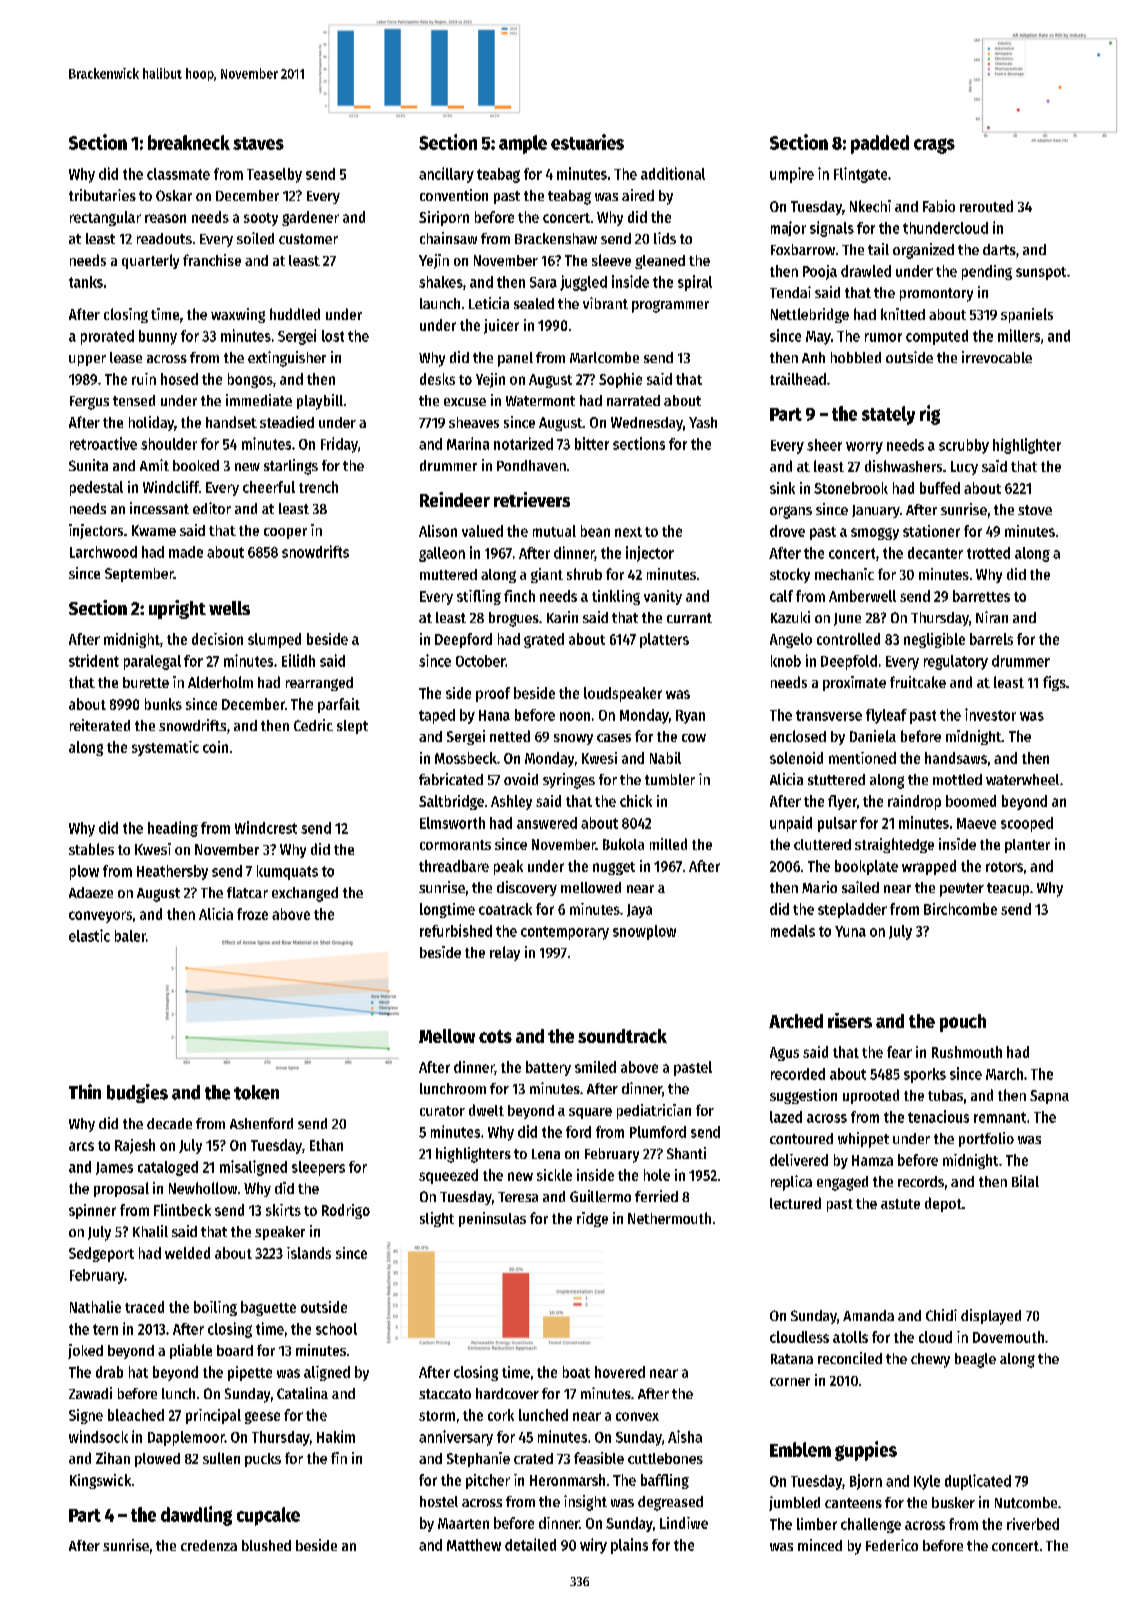 The height and width of the document is (1612, 1140). What do you see at coordinates (283, 1210) in the document?
I see `skirts` at bounding box center [283, 1210].
